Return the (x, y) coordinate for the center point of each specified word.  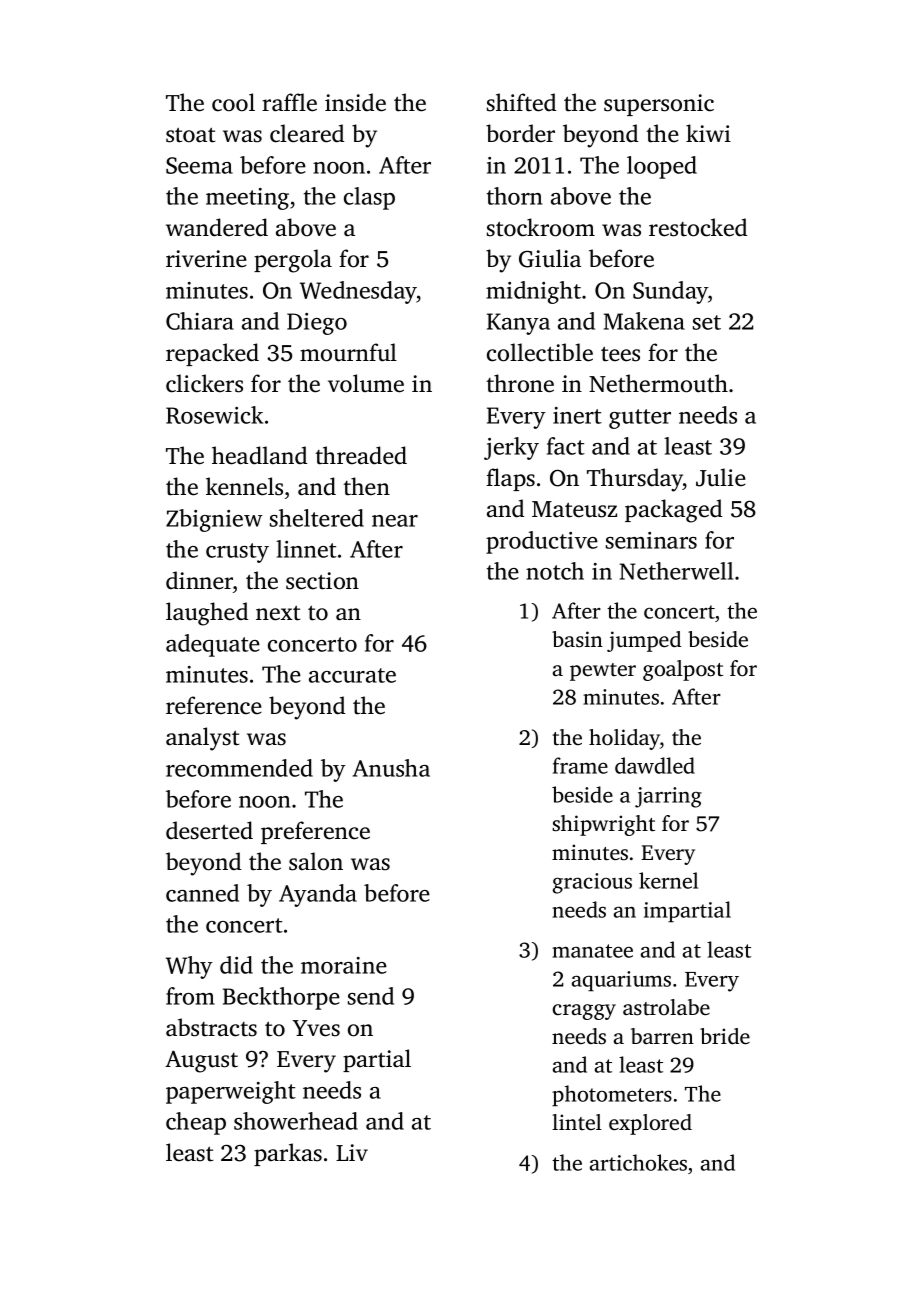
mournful (348, 352)
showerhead (296, 1121)
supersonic (659, 105)
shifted (521, 102)
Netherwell (676, 571)
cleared (307, 133)
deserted (209, 830)
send (371, 996)
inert (577, 415)
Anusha (391, 768)
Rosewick (214, 415)
